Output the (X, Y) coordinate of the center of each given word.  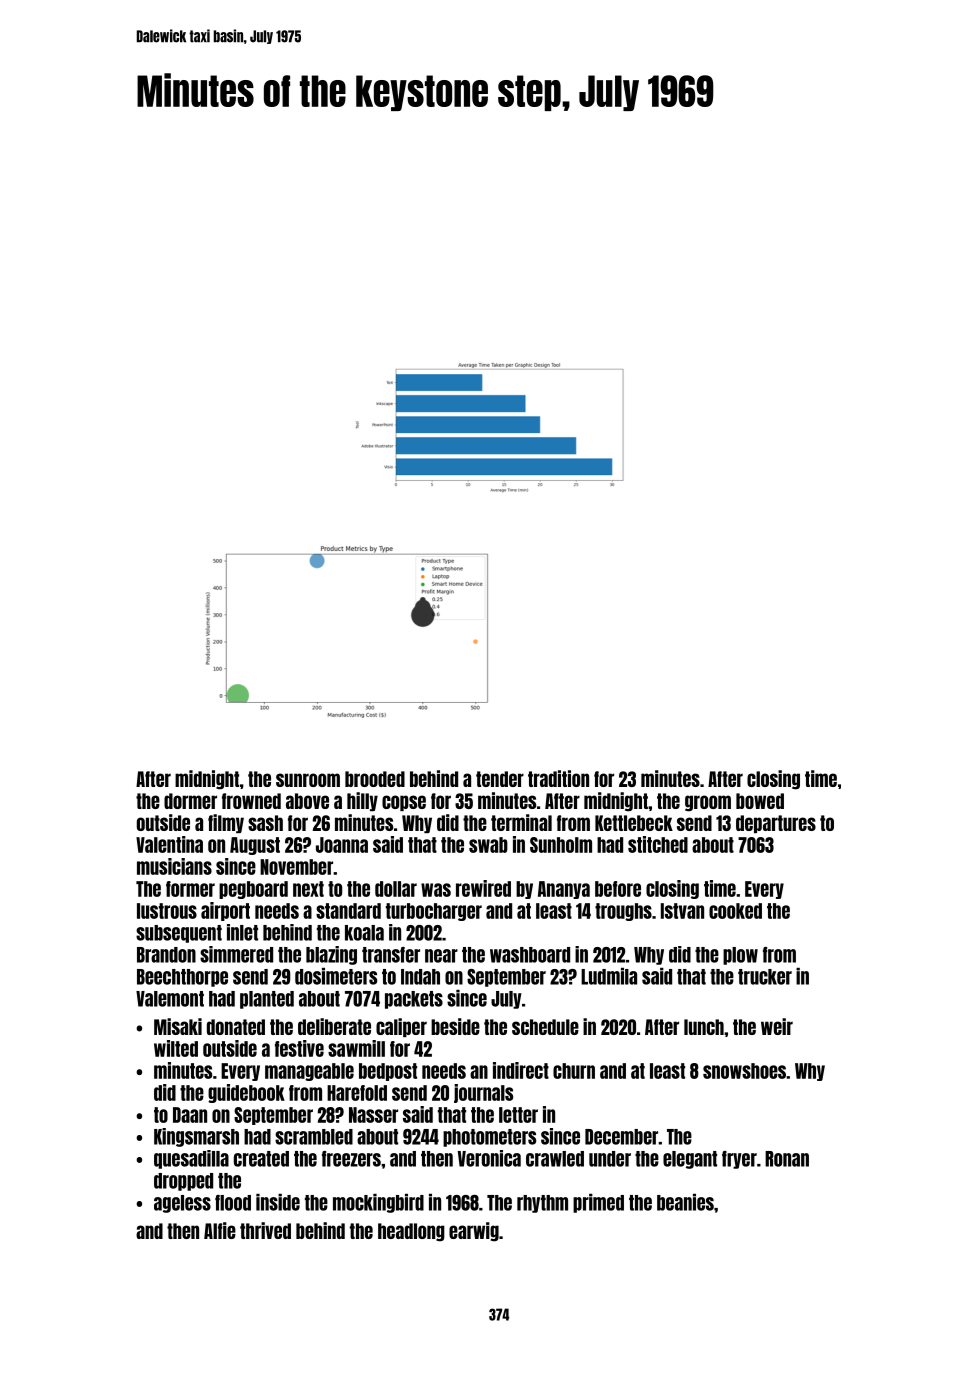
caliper (401, 1027)
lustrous (167, 911)
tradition (558, 778)
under (610, 1159)
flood (233, 1203)
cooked (735, 911)
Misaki (178, 1026)
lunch (704, 1027)
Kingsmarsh (196, 1137)
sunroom (308, 780)
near (441, 956)
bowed (760, 801)
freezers (351, 1159)
